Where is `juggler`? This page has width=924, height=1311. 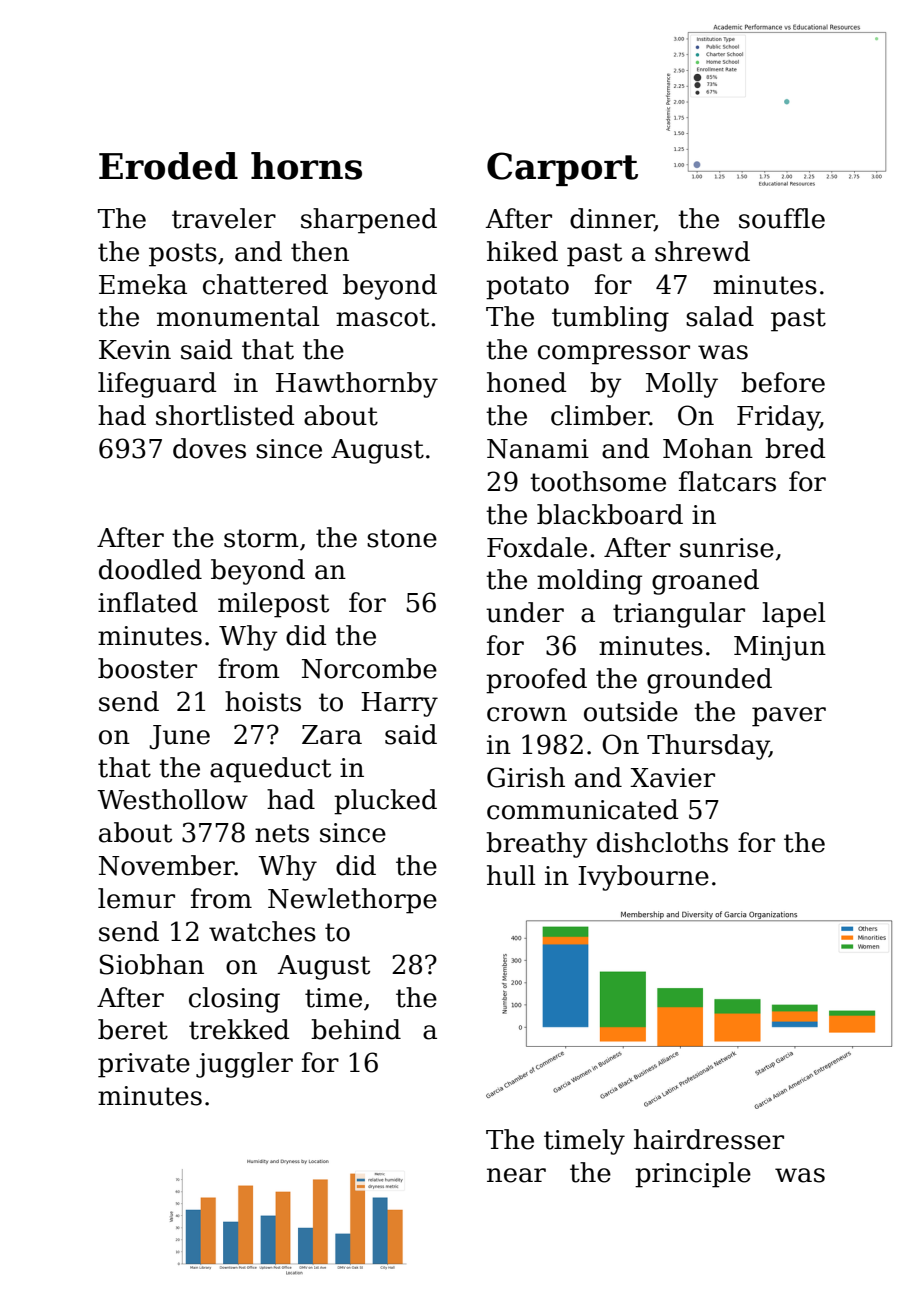 juggler is located at coordinates (244, 1065).
